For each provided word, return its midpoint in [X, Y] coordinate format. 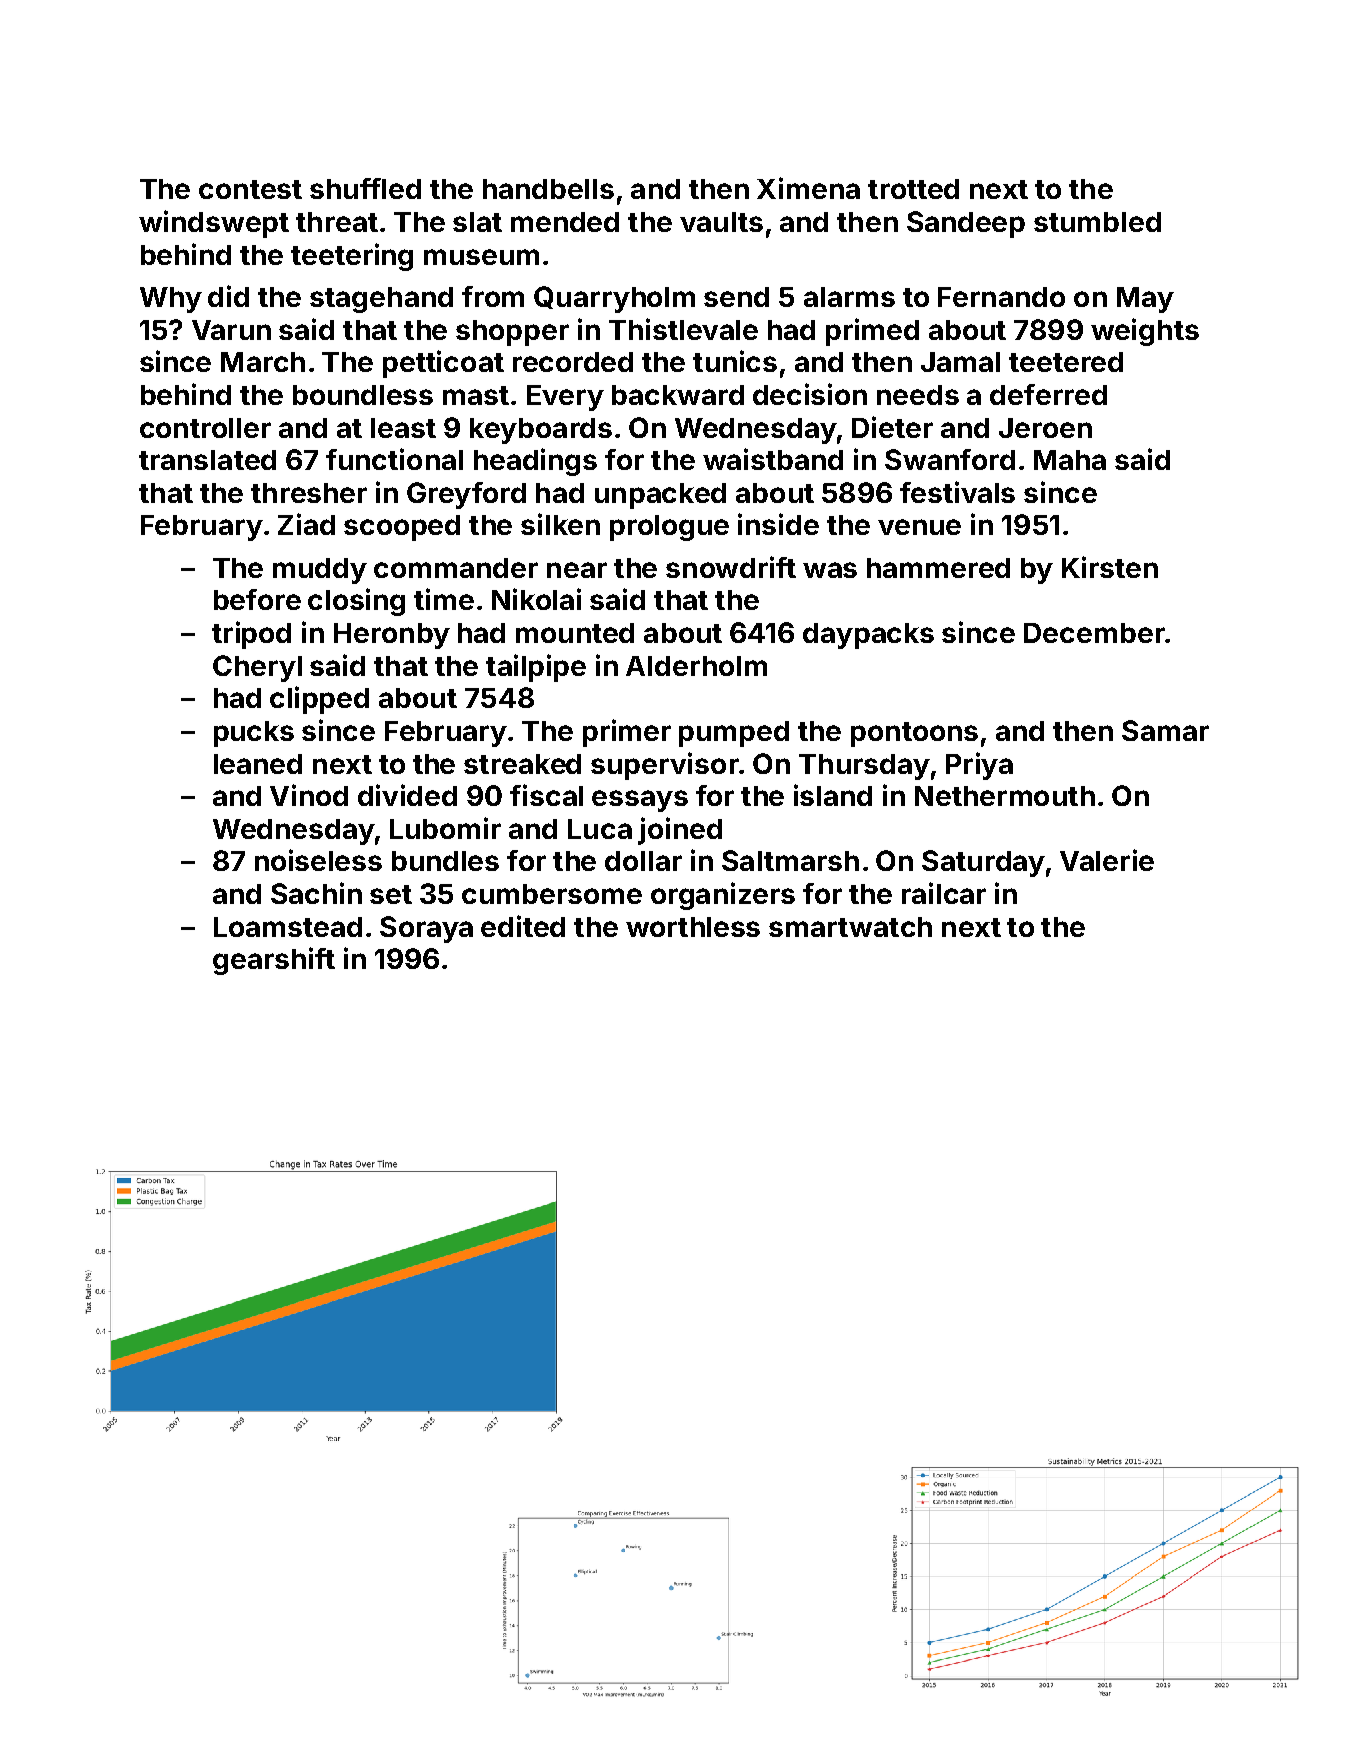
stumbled [1097, 222]
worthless [693, 927]
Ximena [808, 188]
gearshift [274, 961]
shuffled [365, 188]
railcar [944, 893]
